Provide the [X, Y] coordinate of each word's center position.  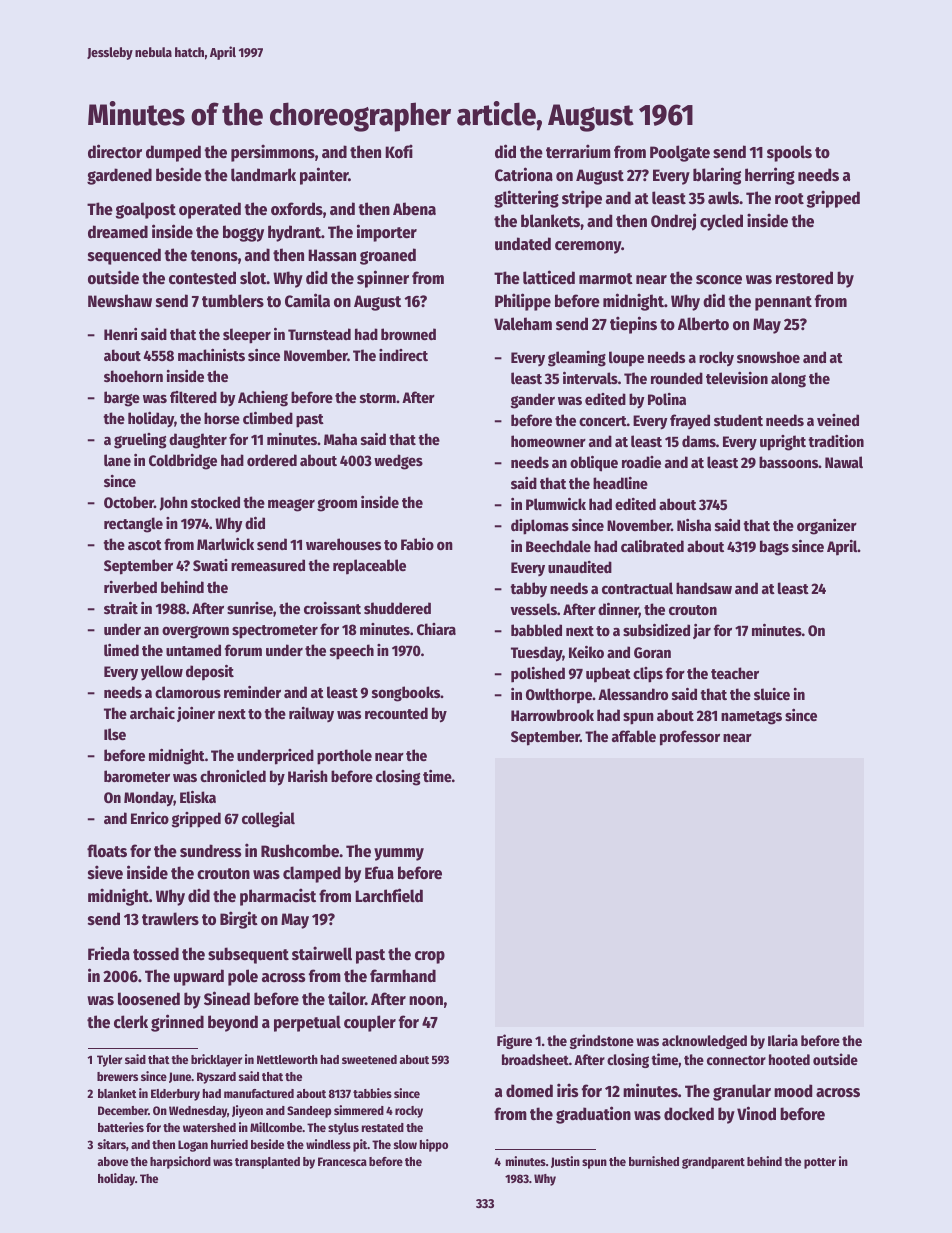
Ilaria [783, 1040]
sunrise [250, 608]
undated [523, 244]
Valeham [523, 324]
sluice [772, 694]
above [112, 1161]
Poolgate [680, 153]
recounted [396, 713]
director [115, 151]
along [788, 380]
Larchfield [389, 895]
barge [122, 399]
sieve [105, 872]
